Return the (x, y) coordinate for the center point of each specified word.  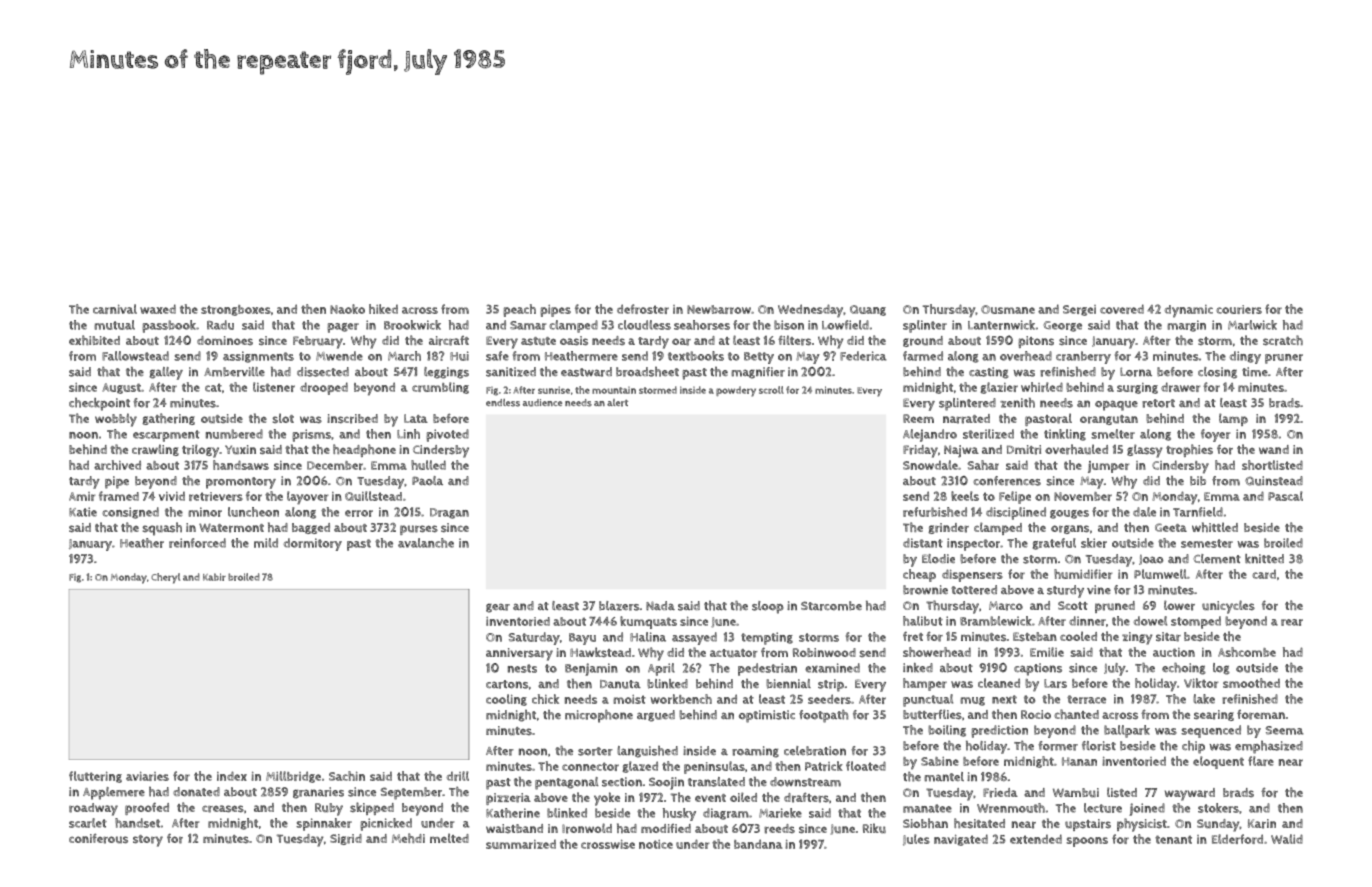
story (148, 841)
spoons (1087, 842)
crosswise (608, 844)
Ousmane (1008, 309)
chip (1193, 747)
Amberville (234, 372)
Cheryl (165, 578)
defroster (643, 309)
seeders (829, 699)
